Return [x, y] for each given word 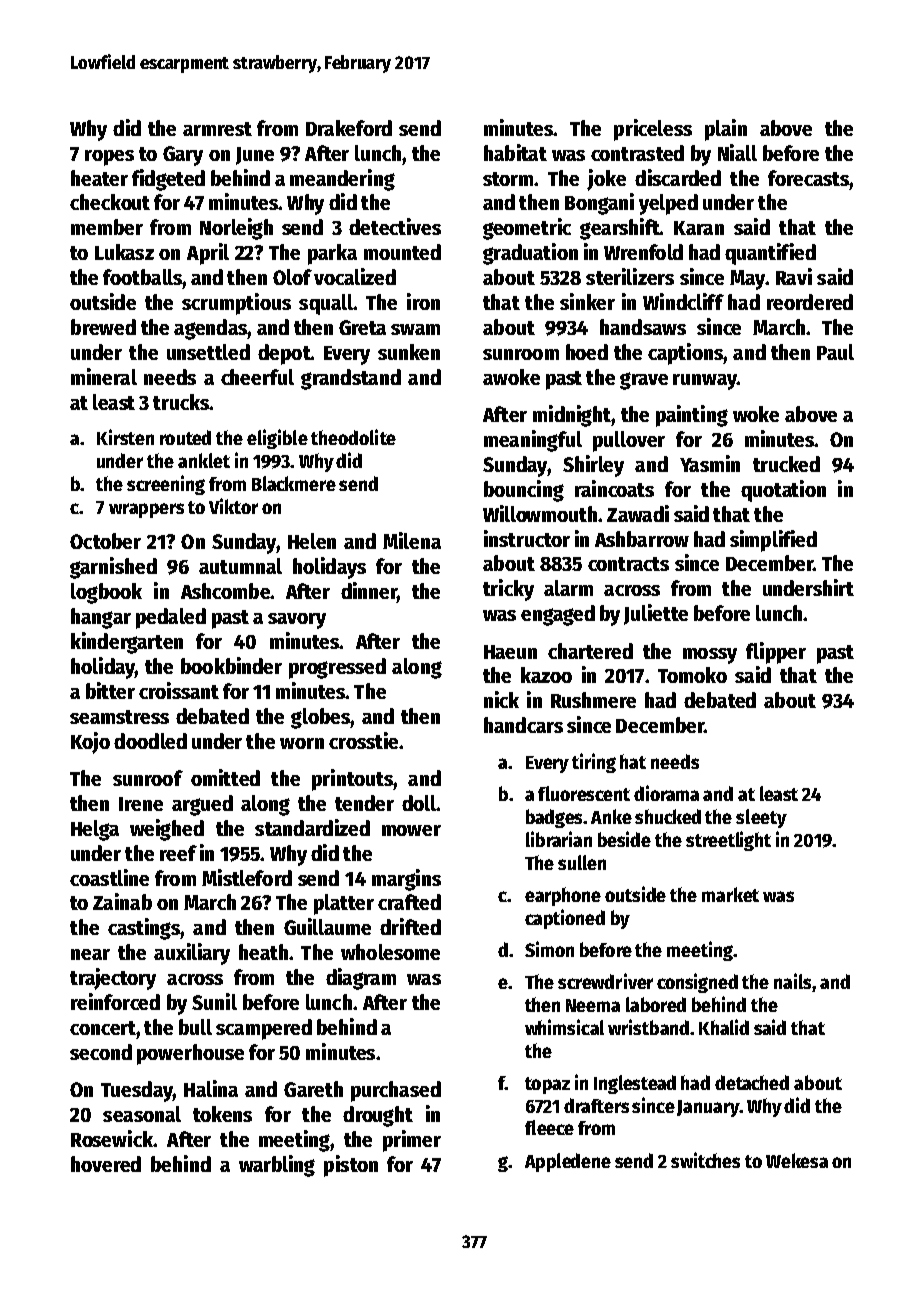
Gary [183, 156]
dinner [369, 590]
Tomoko [692, 675]
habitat [515, 152]
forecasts [808, 178]
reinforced [115, 1001]
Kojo [90, 743]
